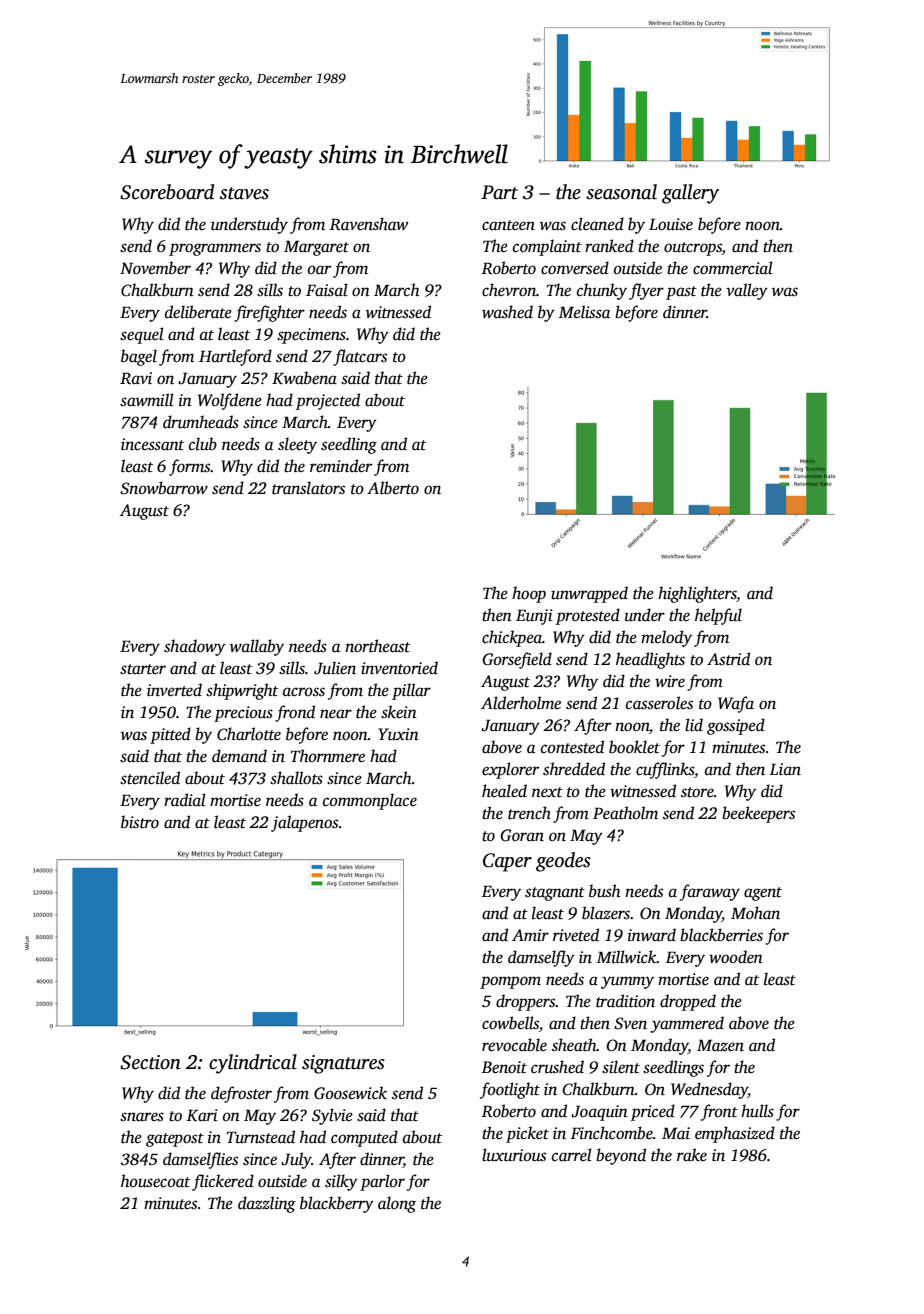  Describe the element at coordinates (547, 792) in the image. I see `next` at that location.
